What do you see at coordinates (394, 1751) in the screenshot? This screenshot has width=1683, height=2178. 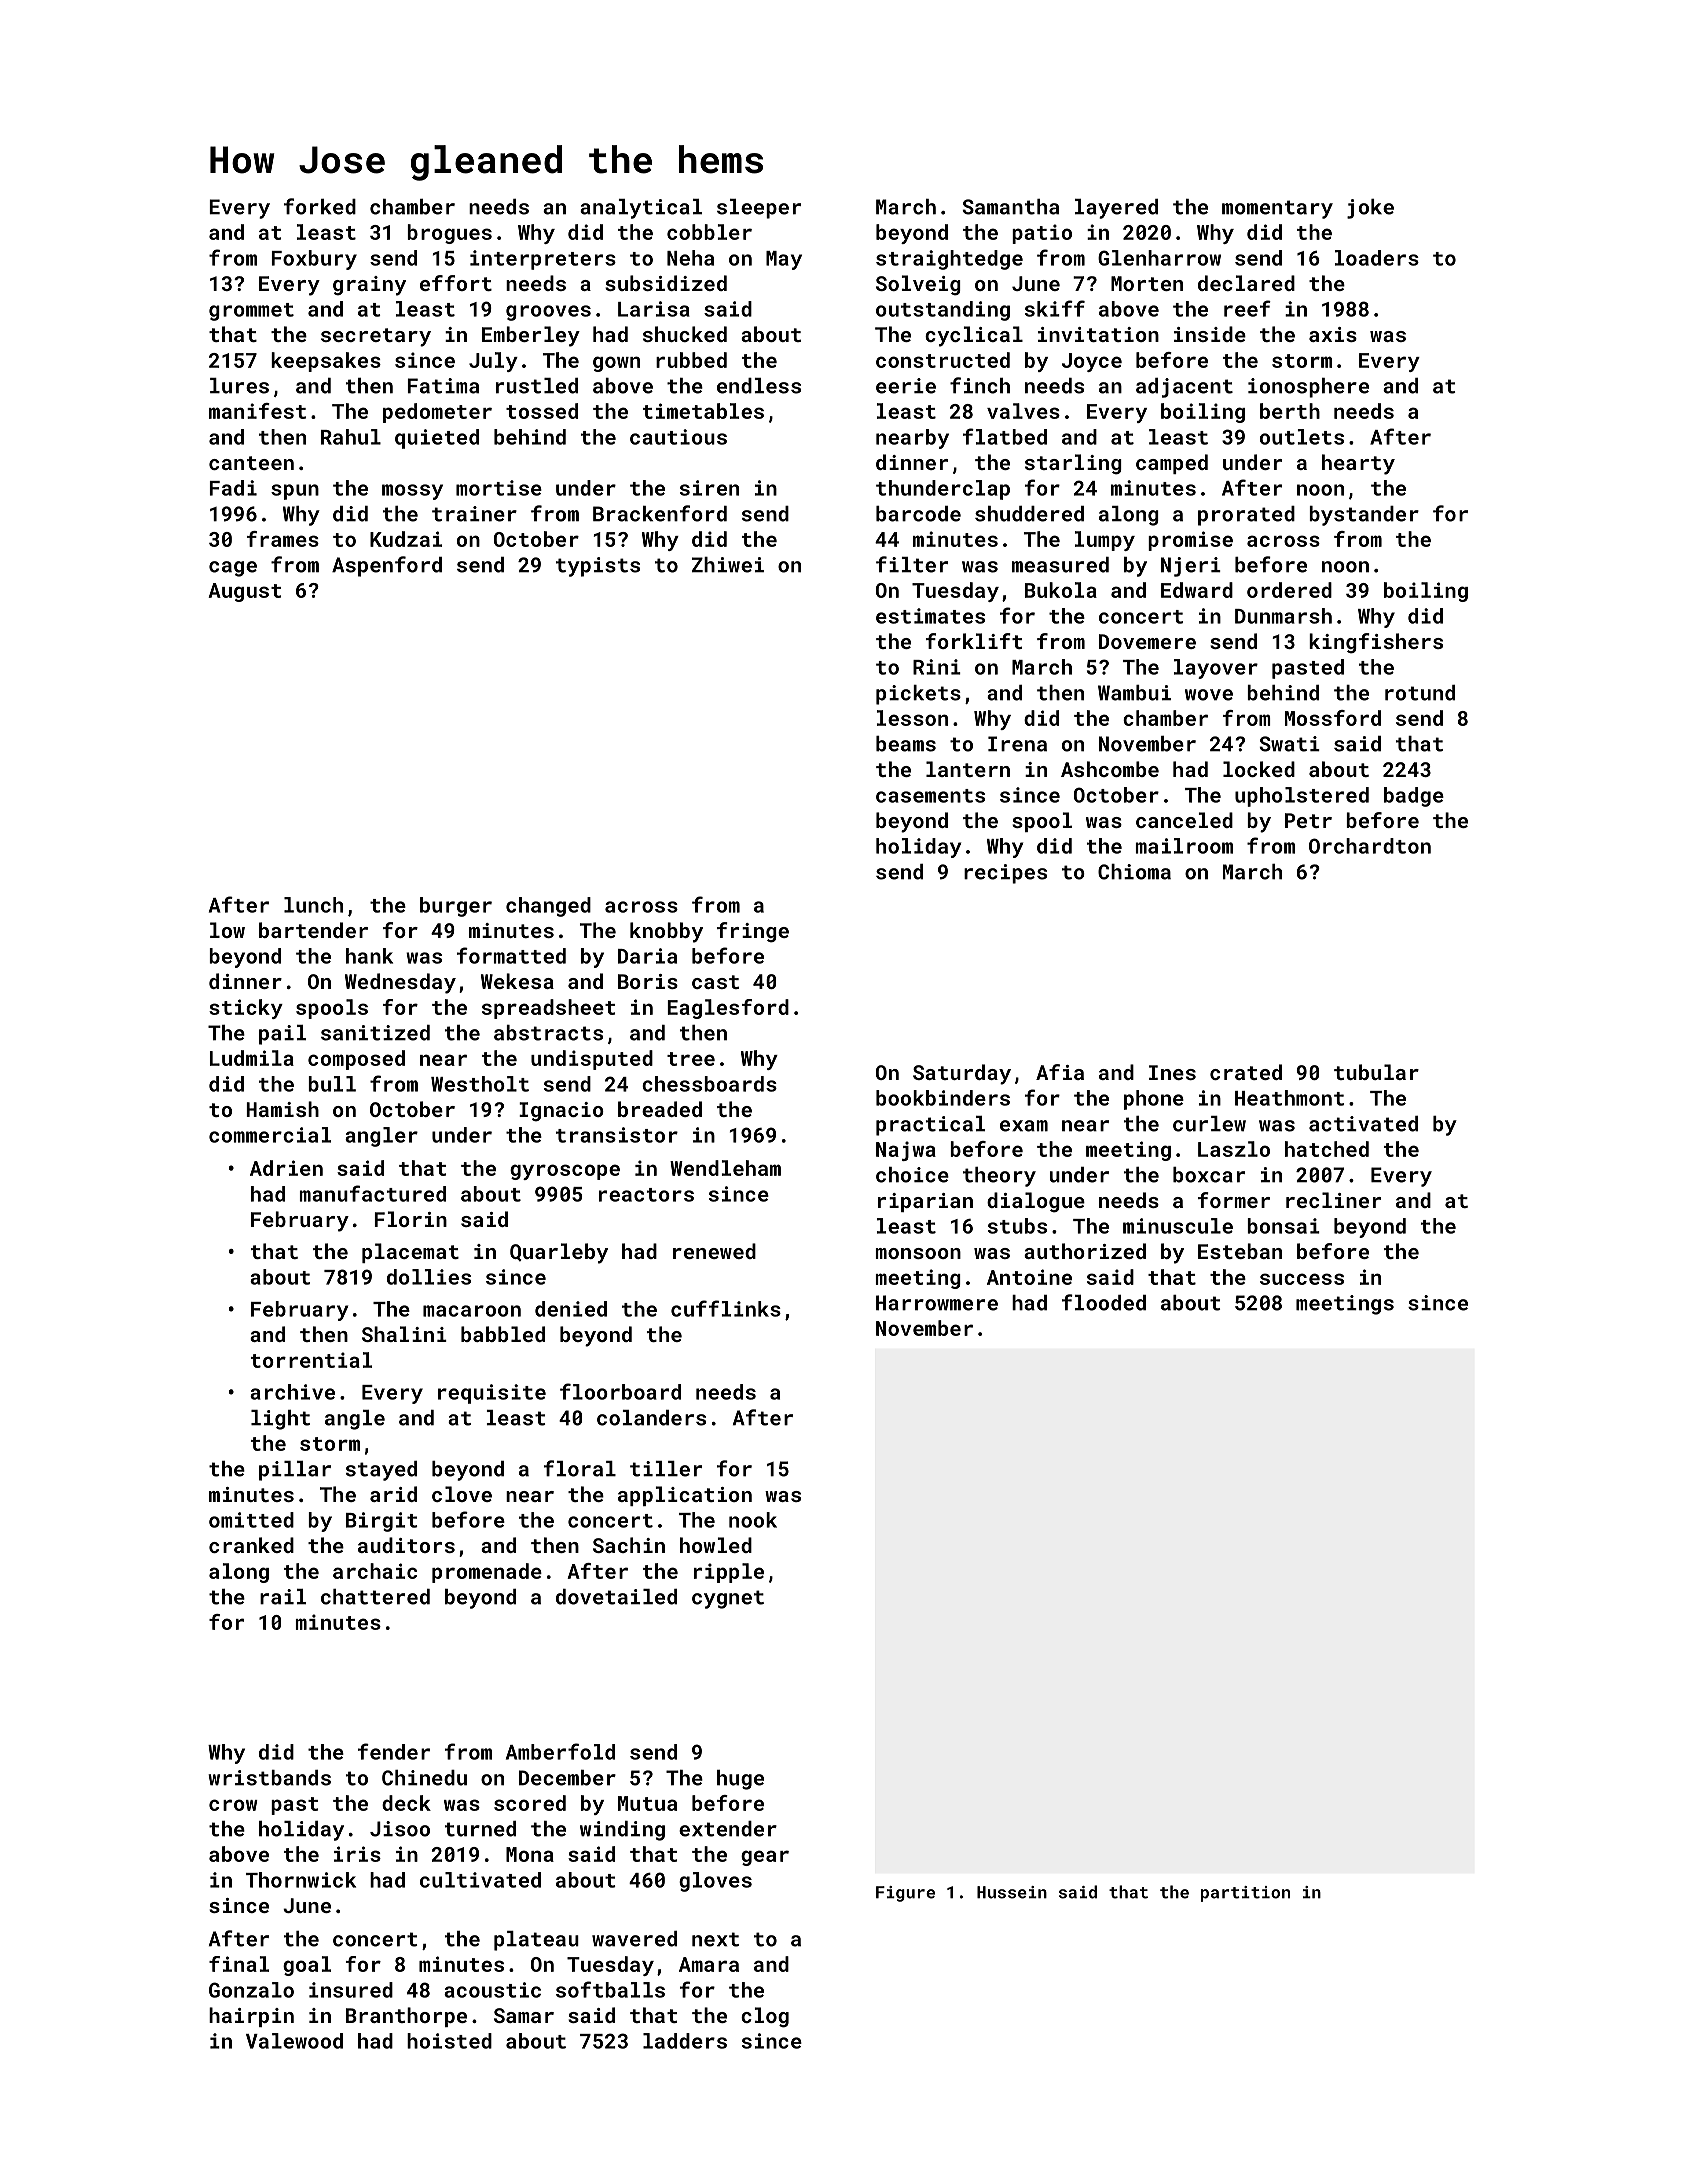 I see `fender` at bounding box center [394, 1751].
